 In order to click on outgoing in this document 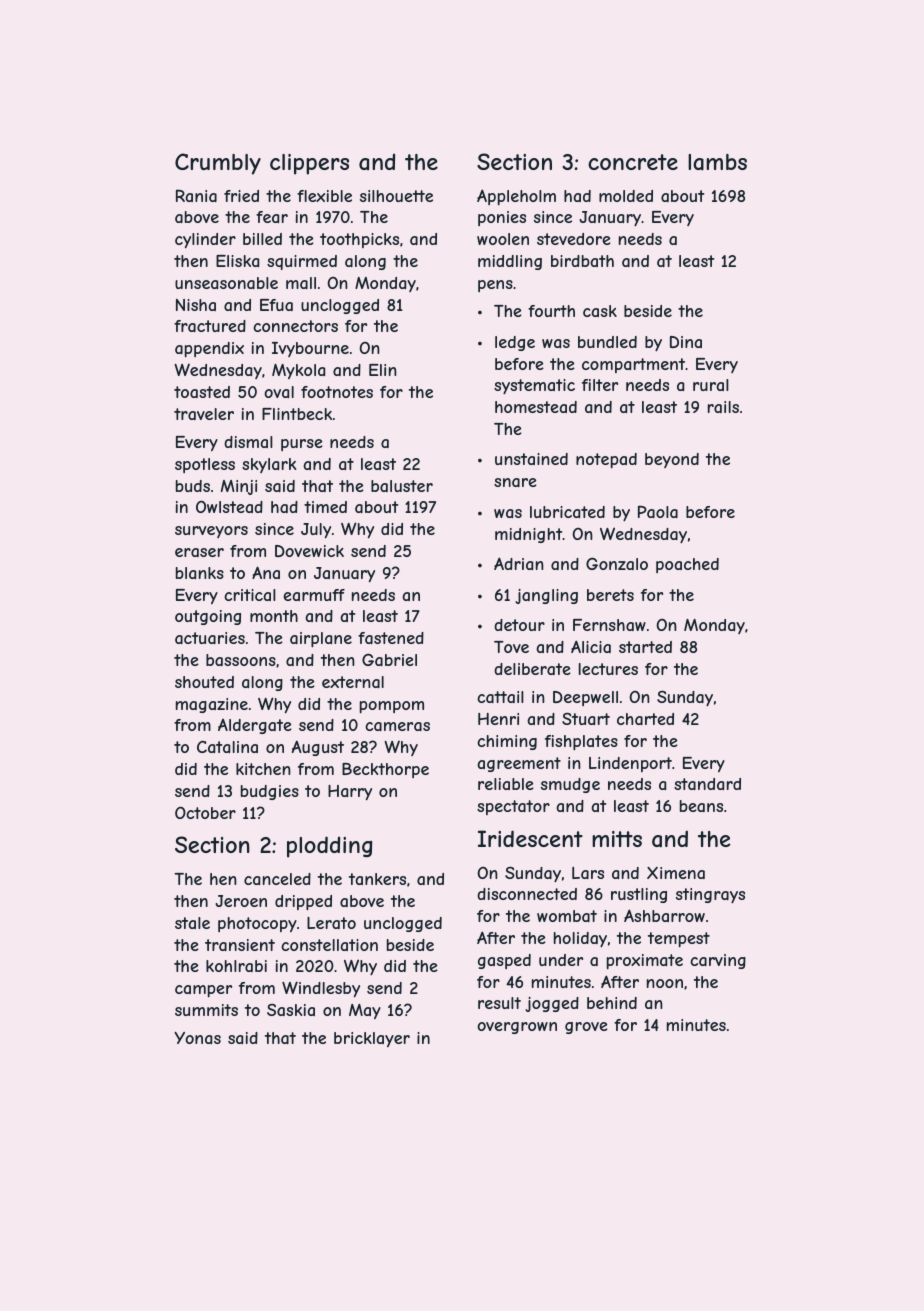, I will do `click(208, 617)`.
